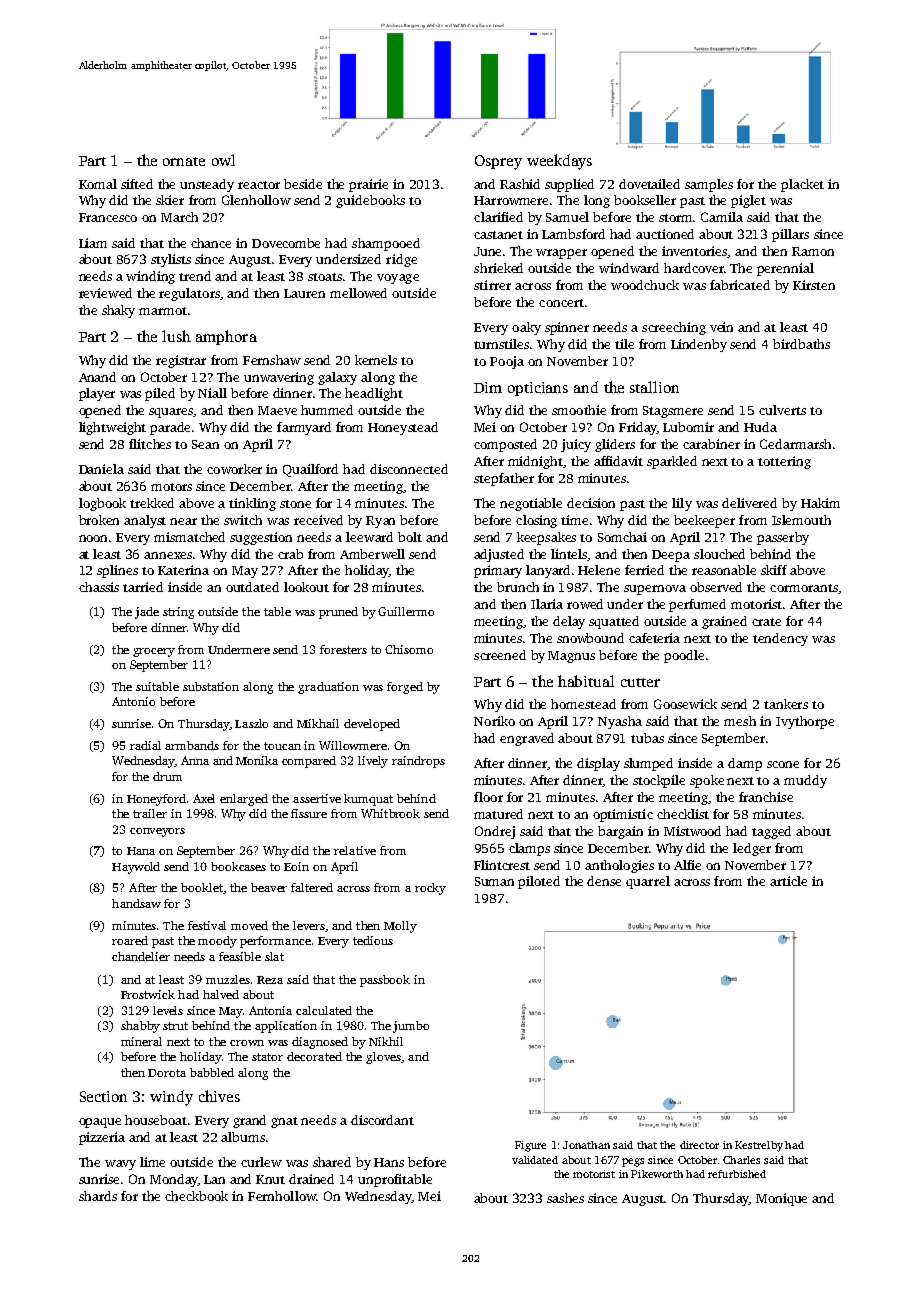 The height and width of the document is (1308, 924). I want to click on kernels, so click(376, 360).
